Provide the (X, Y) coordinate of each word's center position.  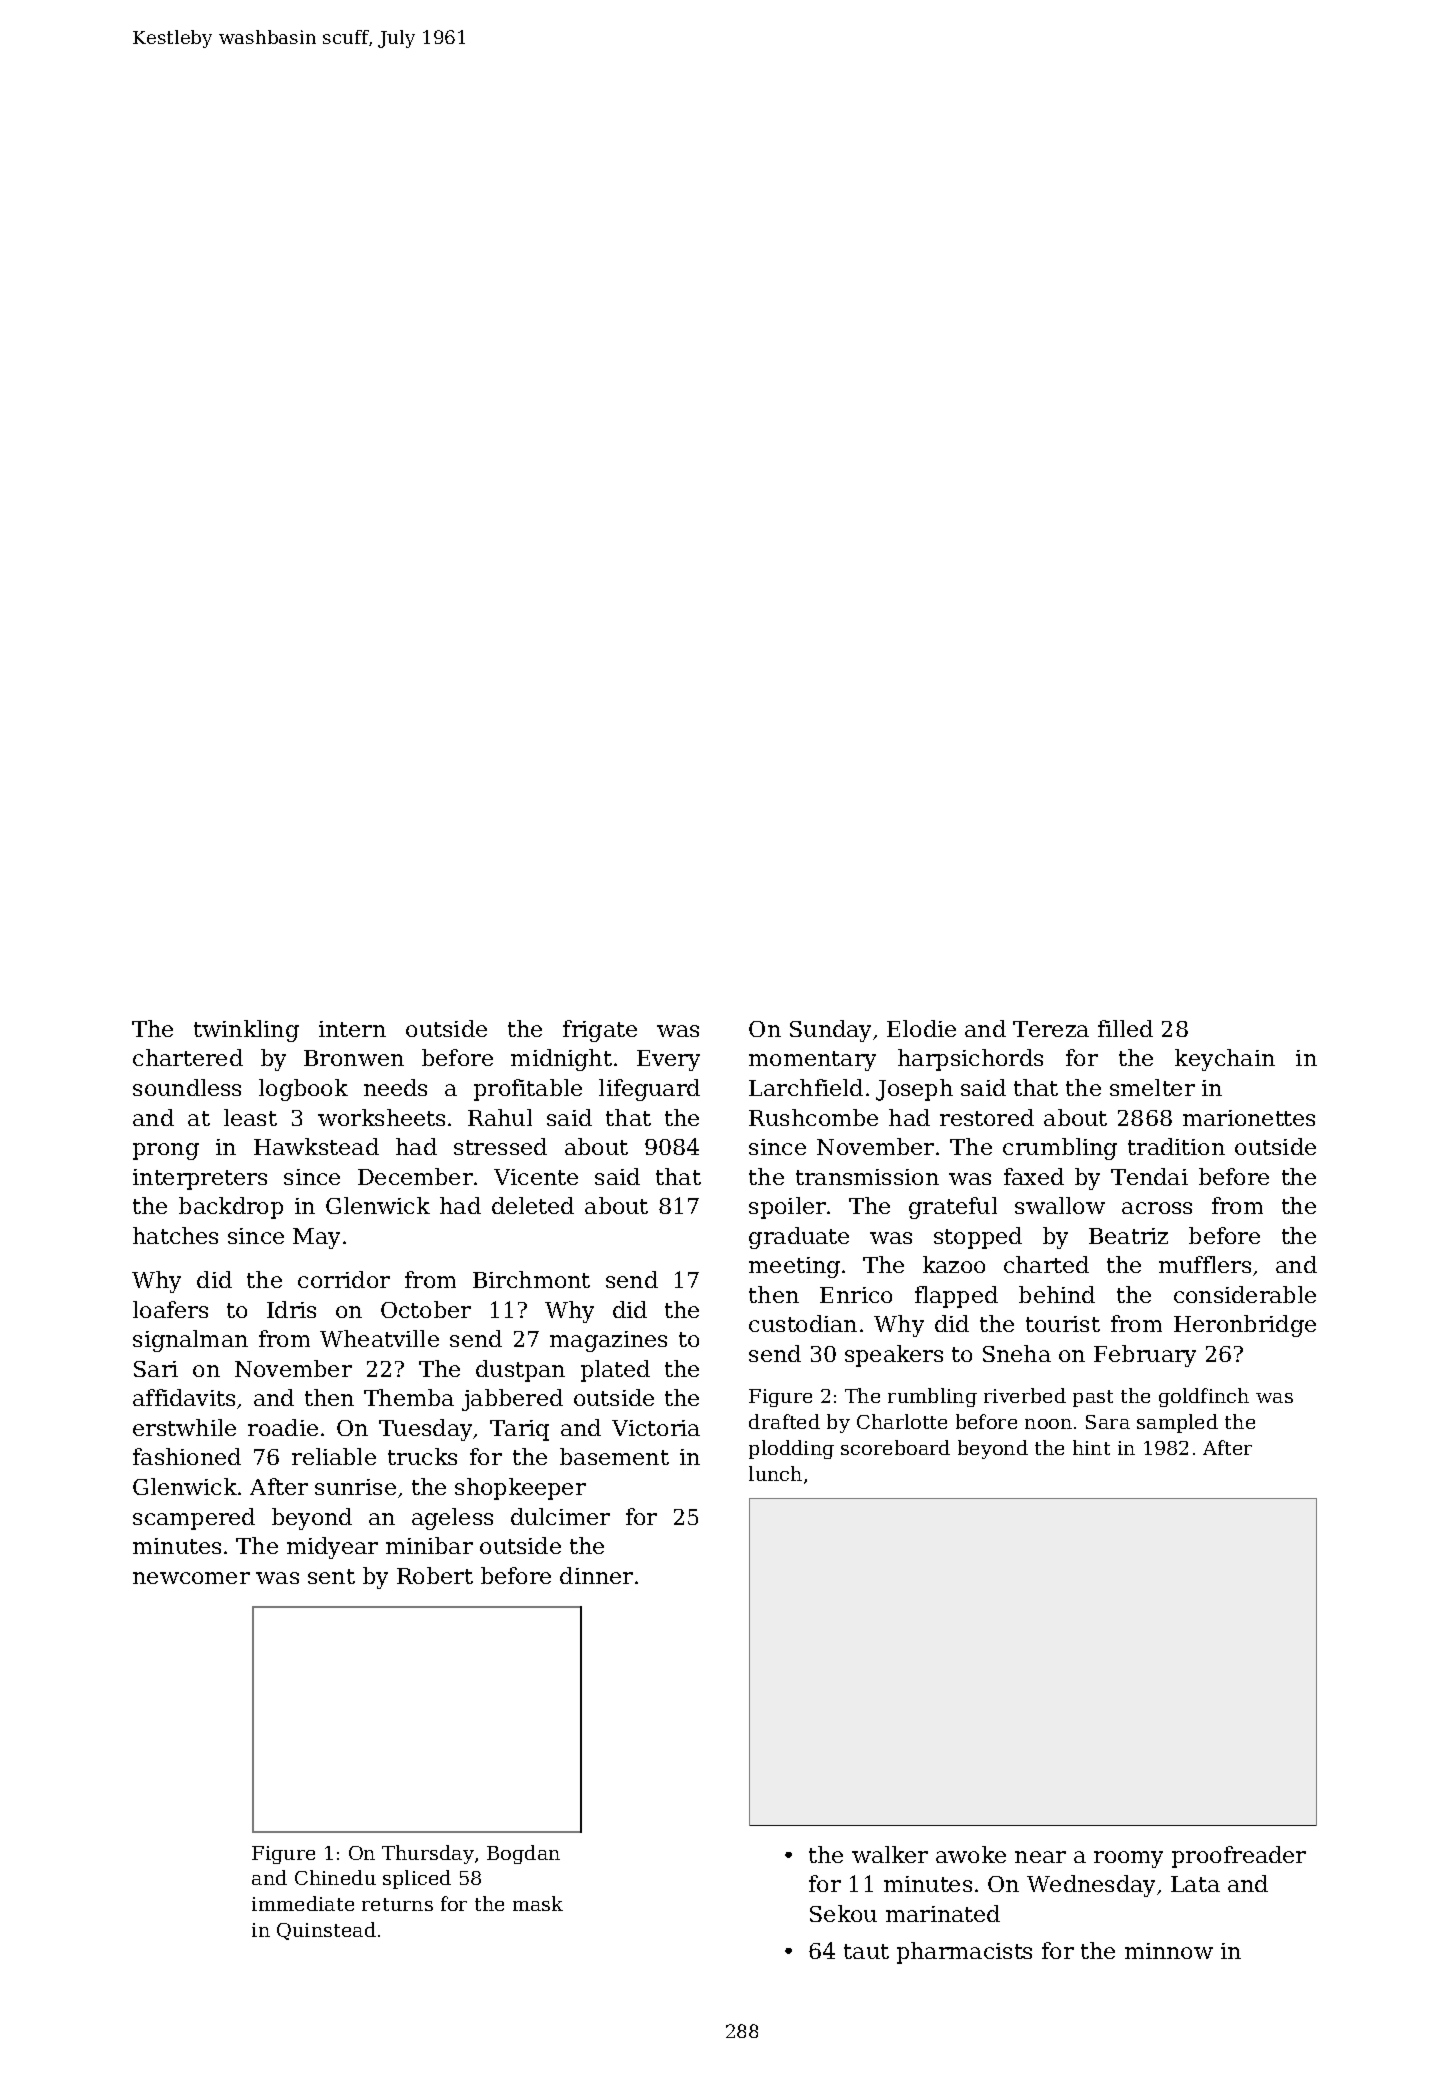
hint (1091, 1447)
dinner (596, 1575)
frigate (600, 1031)
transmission (867, 1177)
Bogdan (523, 1854)
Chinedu (335, 1877)
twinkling (246, 1031)
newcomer (191, 1578)
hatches (175, 1235)
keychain (1225, 1060)
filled (1125, 1028)
